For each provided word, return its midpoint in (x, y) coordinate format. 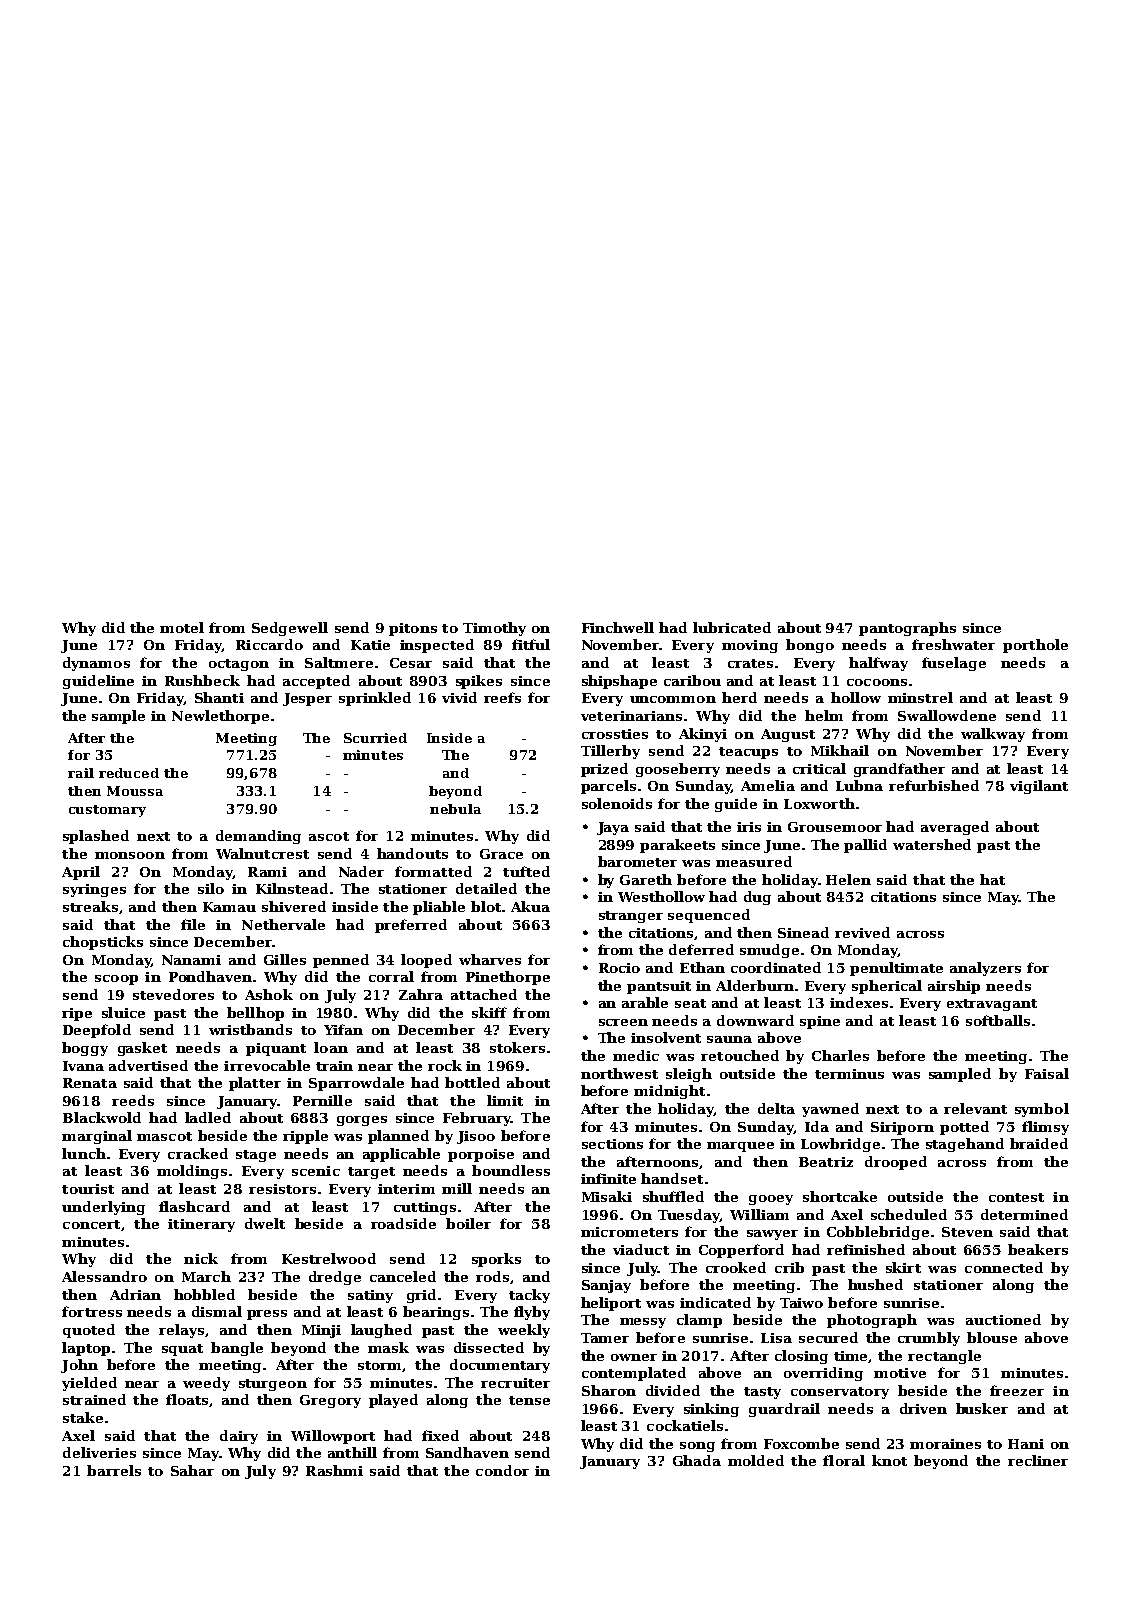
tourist (88, 1189)
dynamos (96, 664)
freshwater (953, 644)
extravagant (992, 1005)
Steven (967, 1232)
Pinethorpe (508, 978)
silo (211, 888)
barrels (114, 1470)
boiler (468, 1223)
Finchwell (618, 627)
